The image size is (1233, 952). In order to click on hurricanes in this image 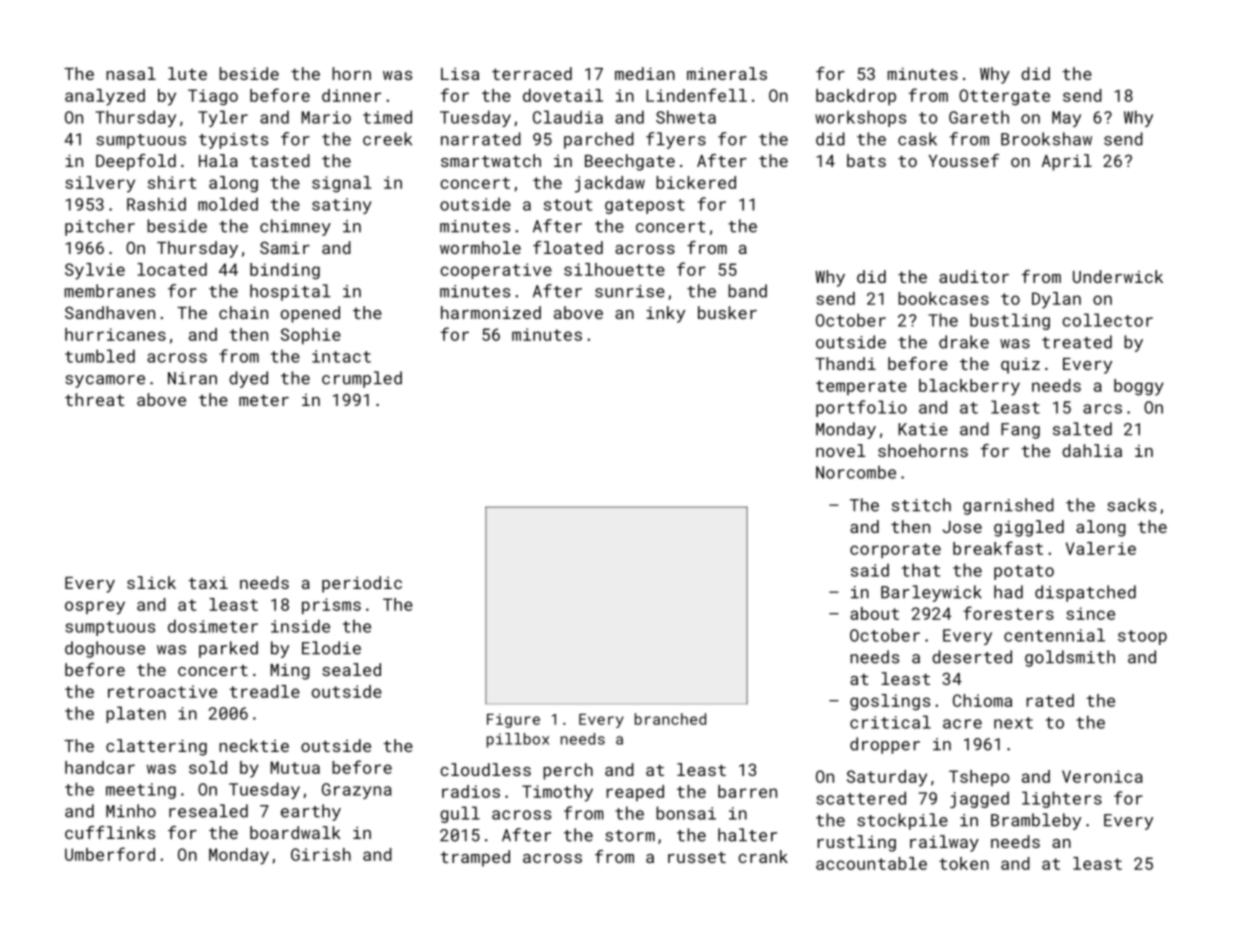, I will do `click(115, 334)`.
